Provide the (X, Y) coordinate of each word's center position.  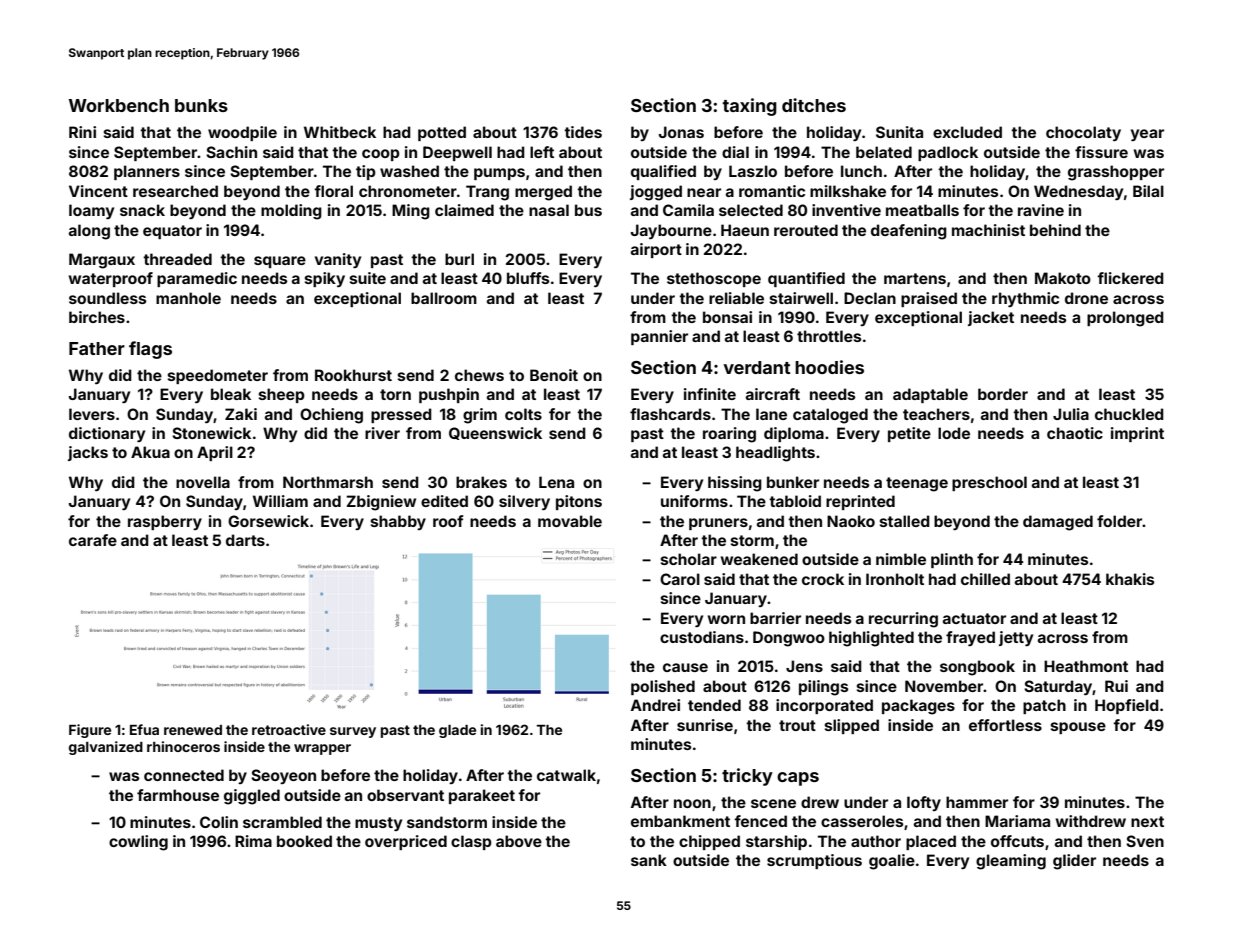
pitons (579, 502)
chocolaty (1083, 133)
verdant (756, 367)
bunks (201, 105)
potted (442, 133)
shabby (398, 522)
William (280, 501)
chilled (985, 579)
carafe (93, 540)
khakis (1130, 579)
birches (97, 317)
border (1003, 394)
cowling (138, 843)
